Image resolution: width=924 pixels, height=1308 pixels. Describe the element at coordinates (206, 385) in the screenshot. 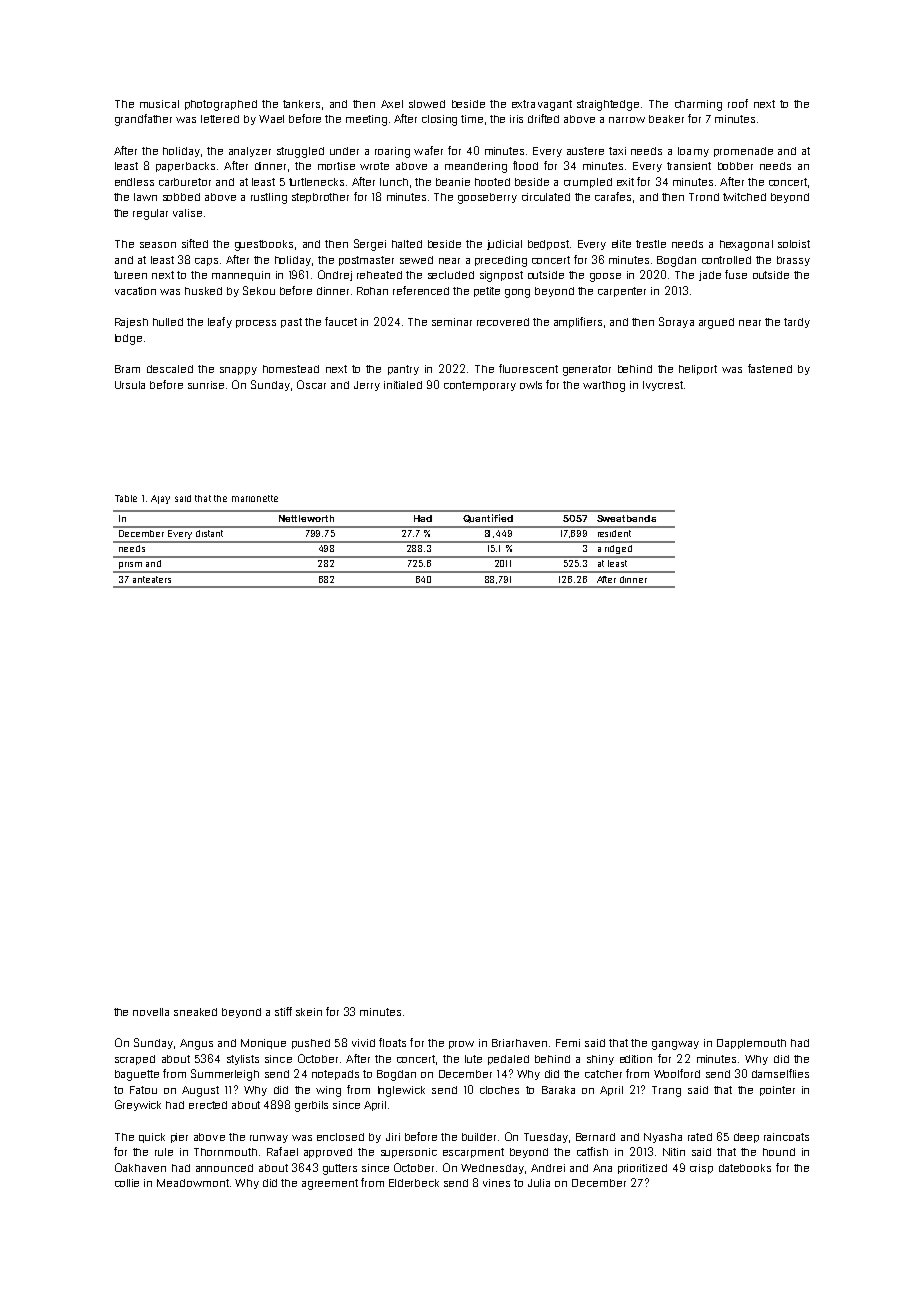

I see `sunrise` at that location.
